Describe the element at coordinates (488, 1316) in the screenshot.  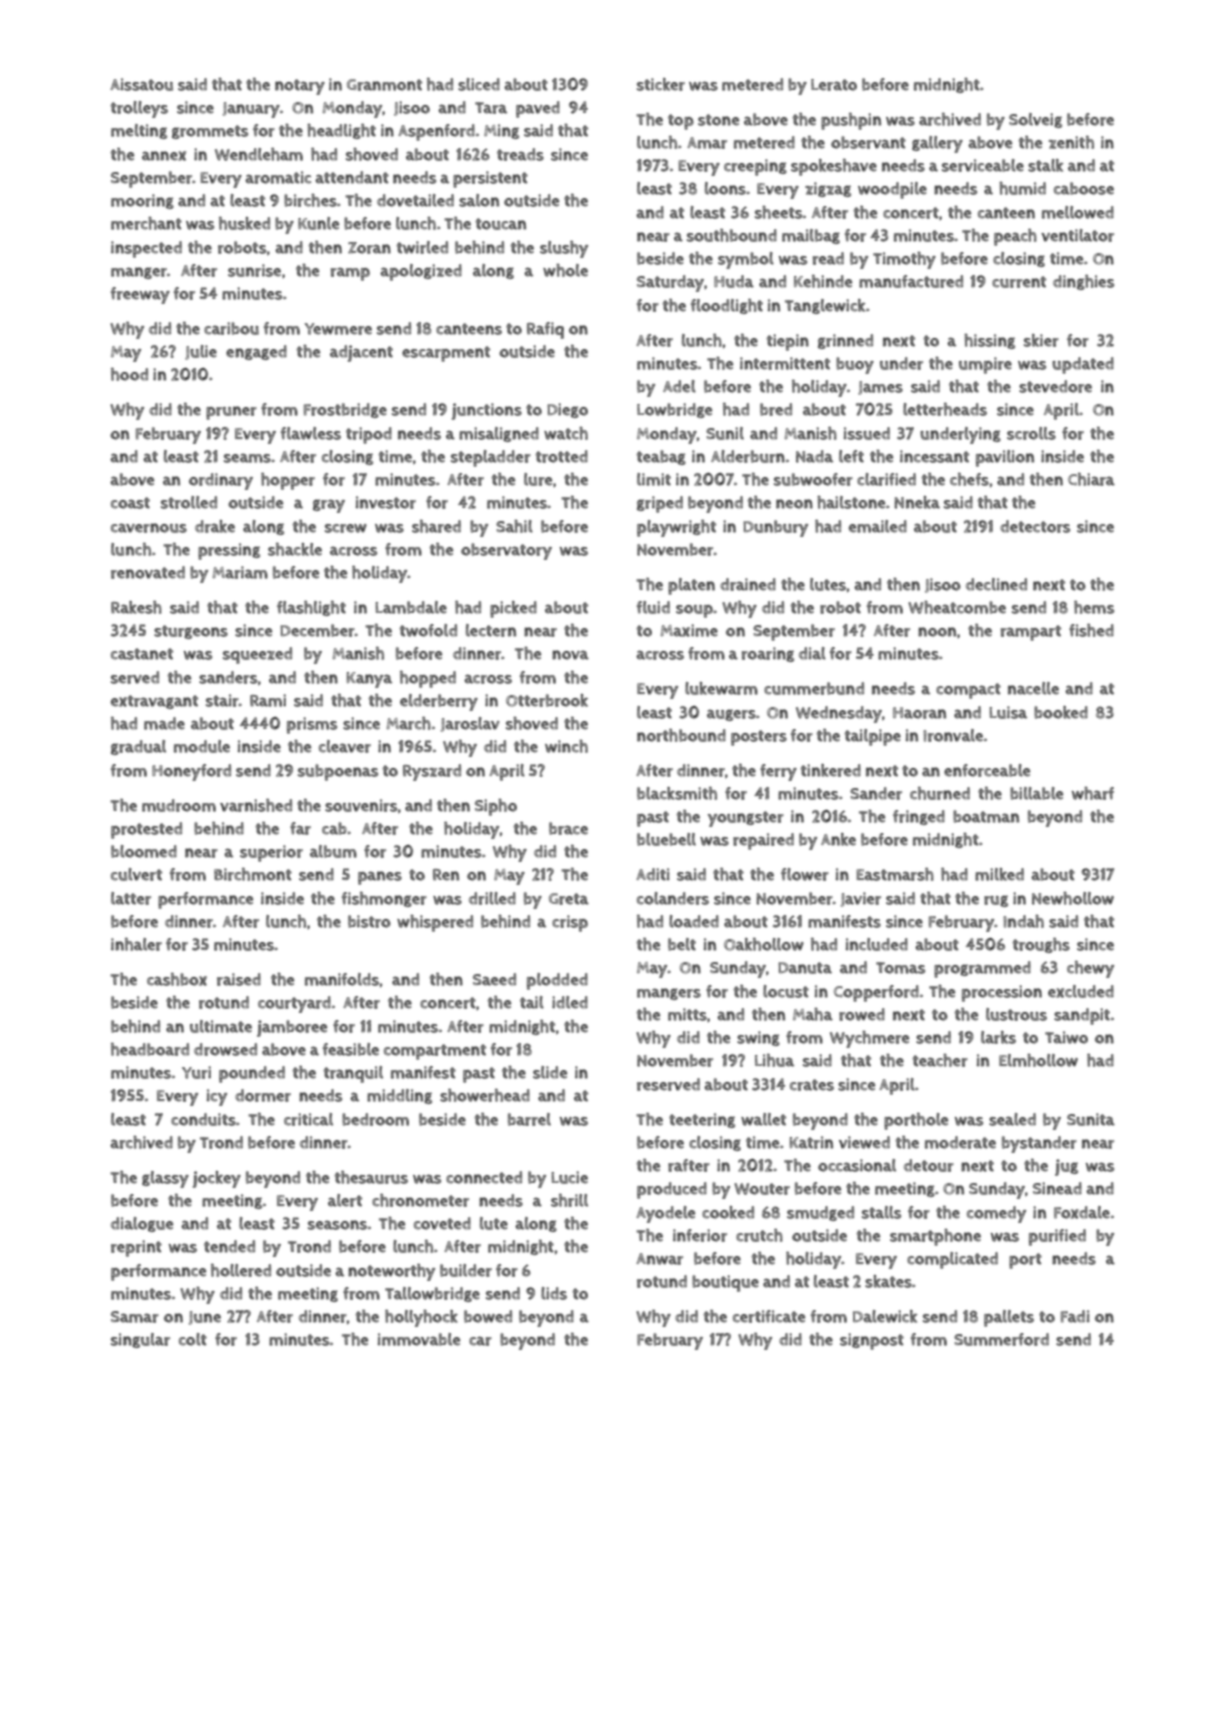
I see `bowed` at that location.
